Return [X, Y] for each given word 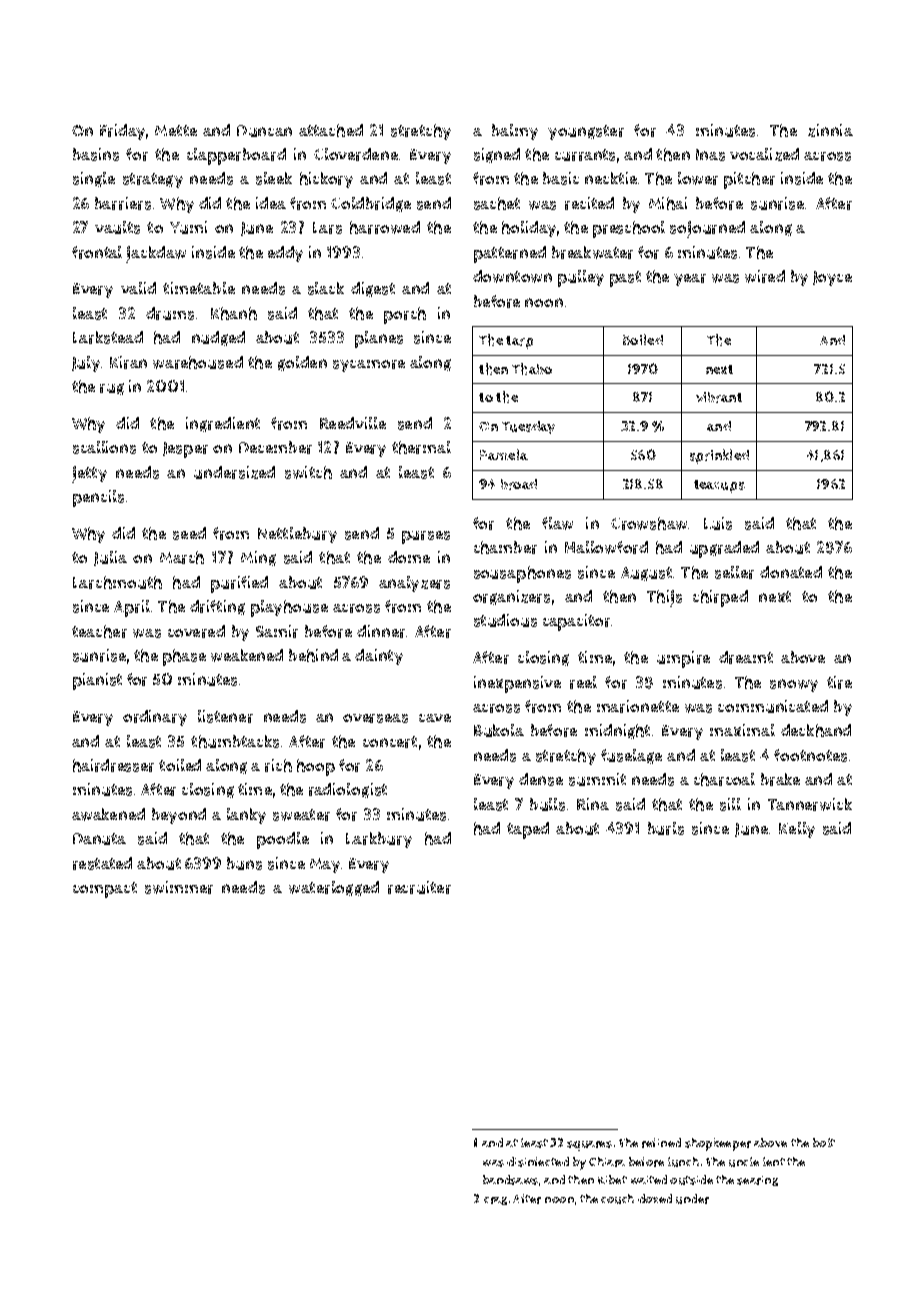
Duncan [264, 131]
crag [495, 1201]
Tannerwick [810, 804]
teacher [99, 631]
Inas [710, 155]
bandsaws [510, 1180]
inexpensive [517, 684]
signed [497, 155]
